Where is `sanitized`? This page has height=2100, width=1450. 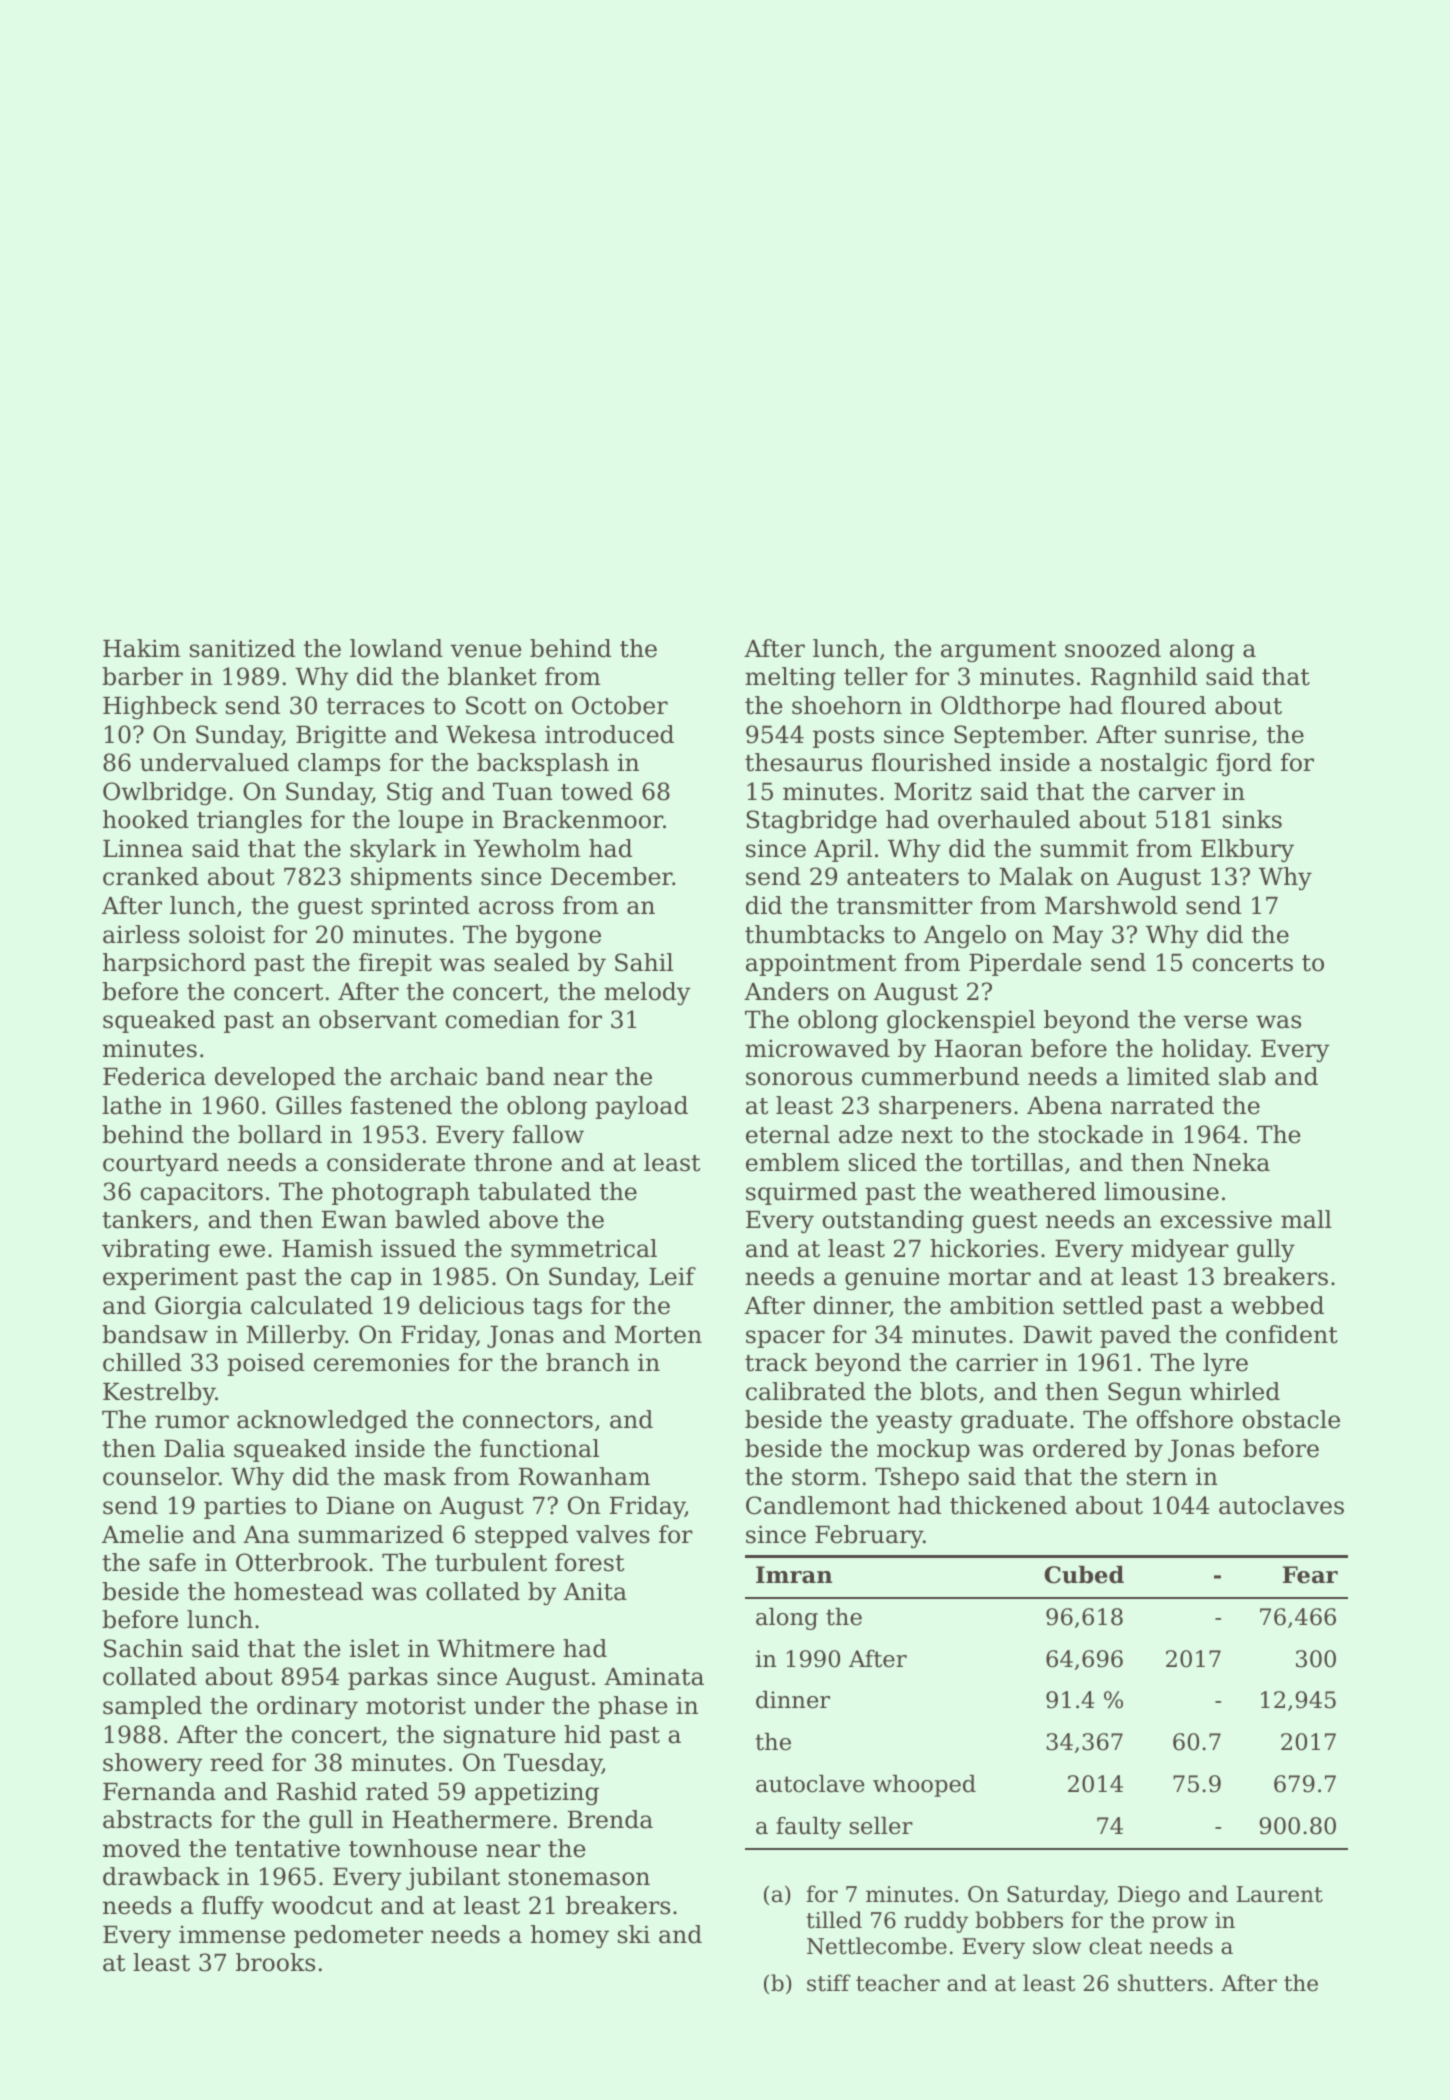 sanitized is located at coordinates (242, 648).
